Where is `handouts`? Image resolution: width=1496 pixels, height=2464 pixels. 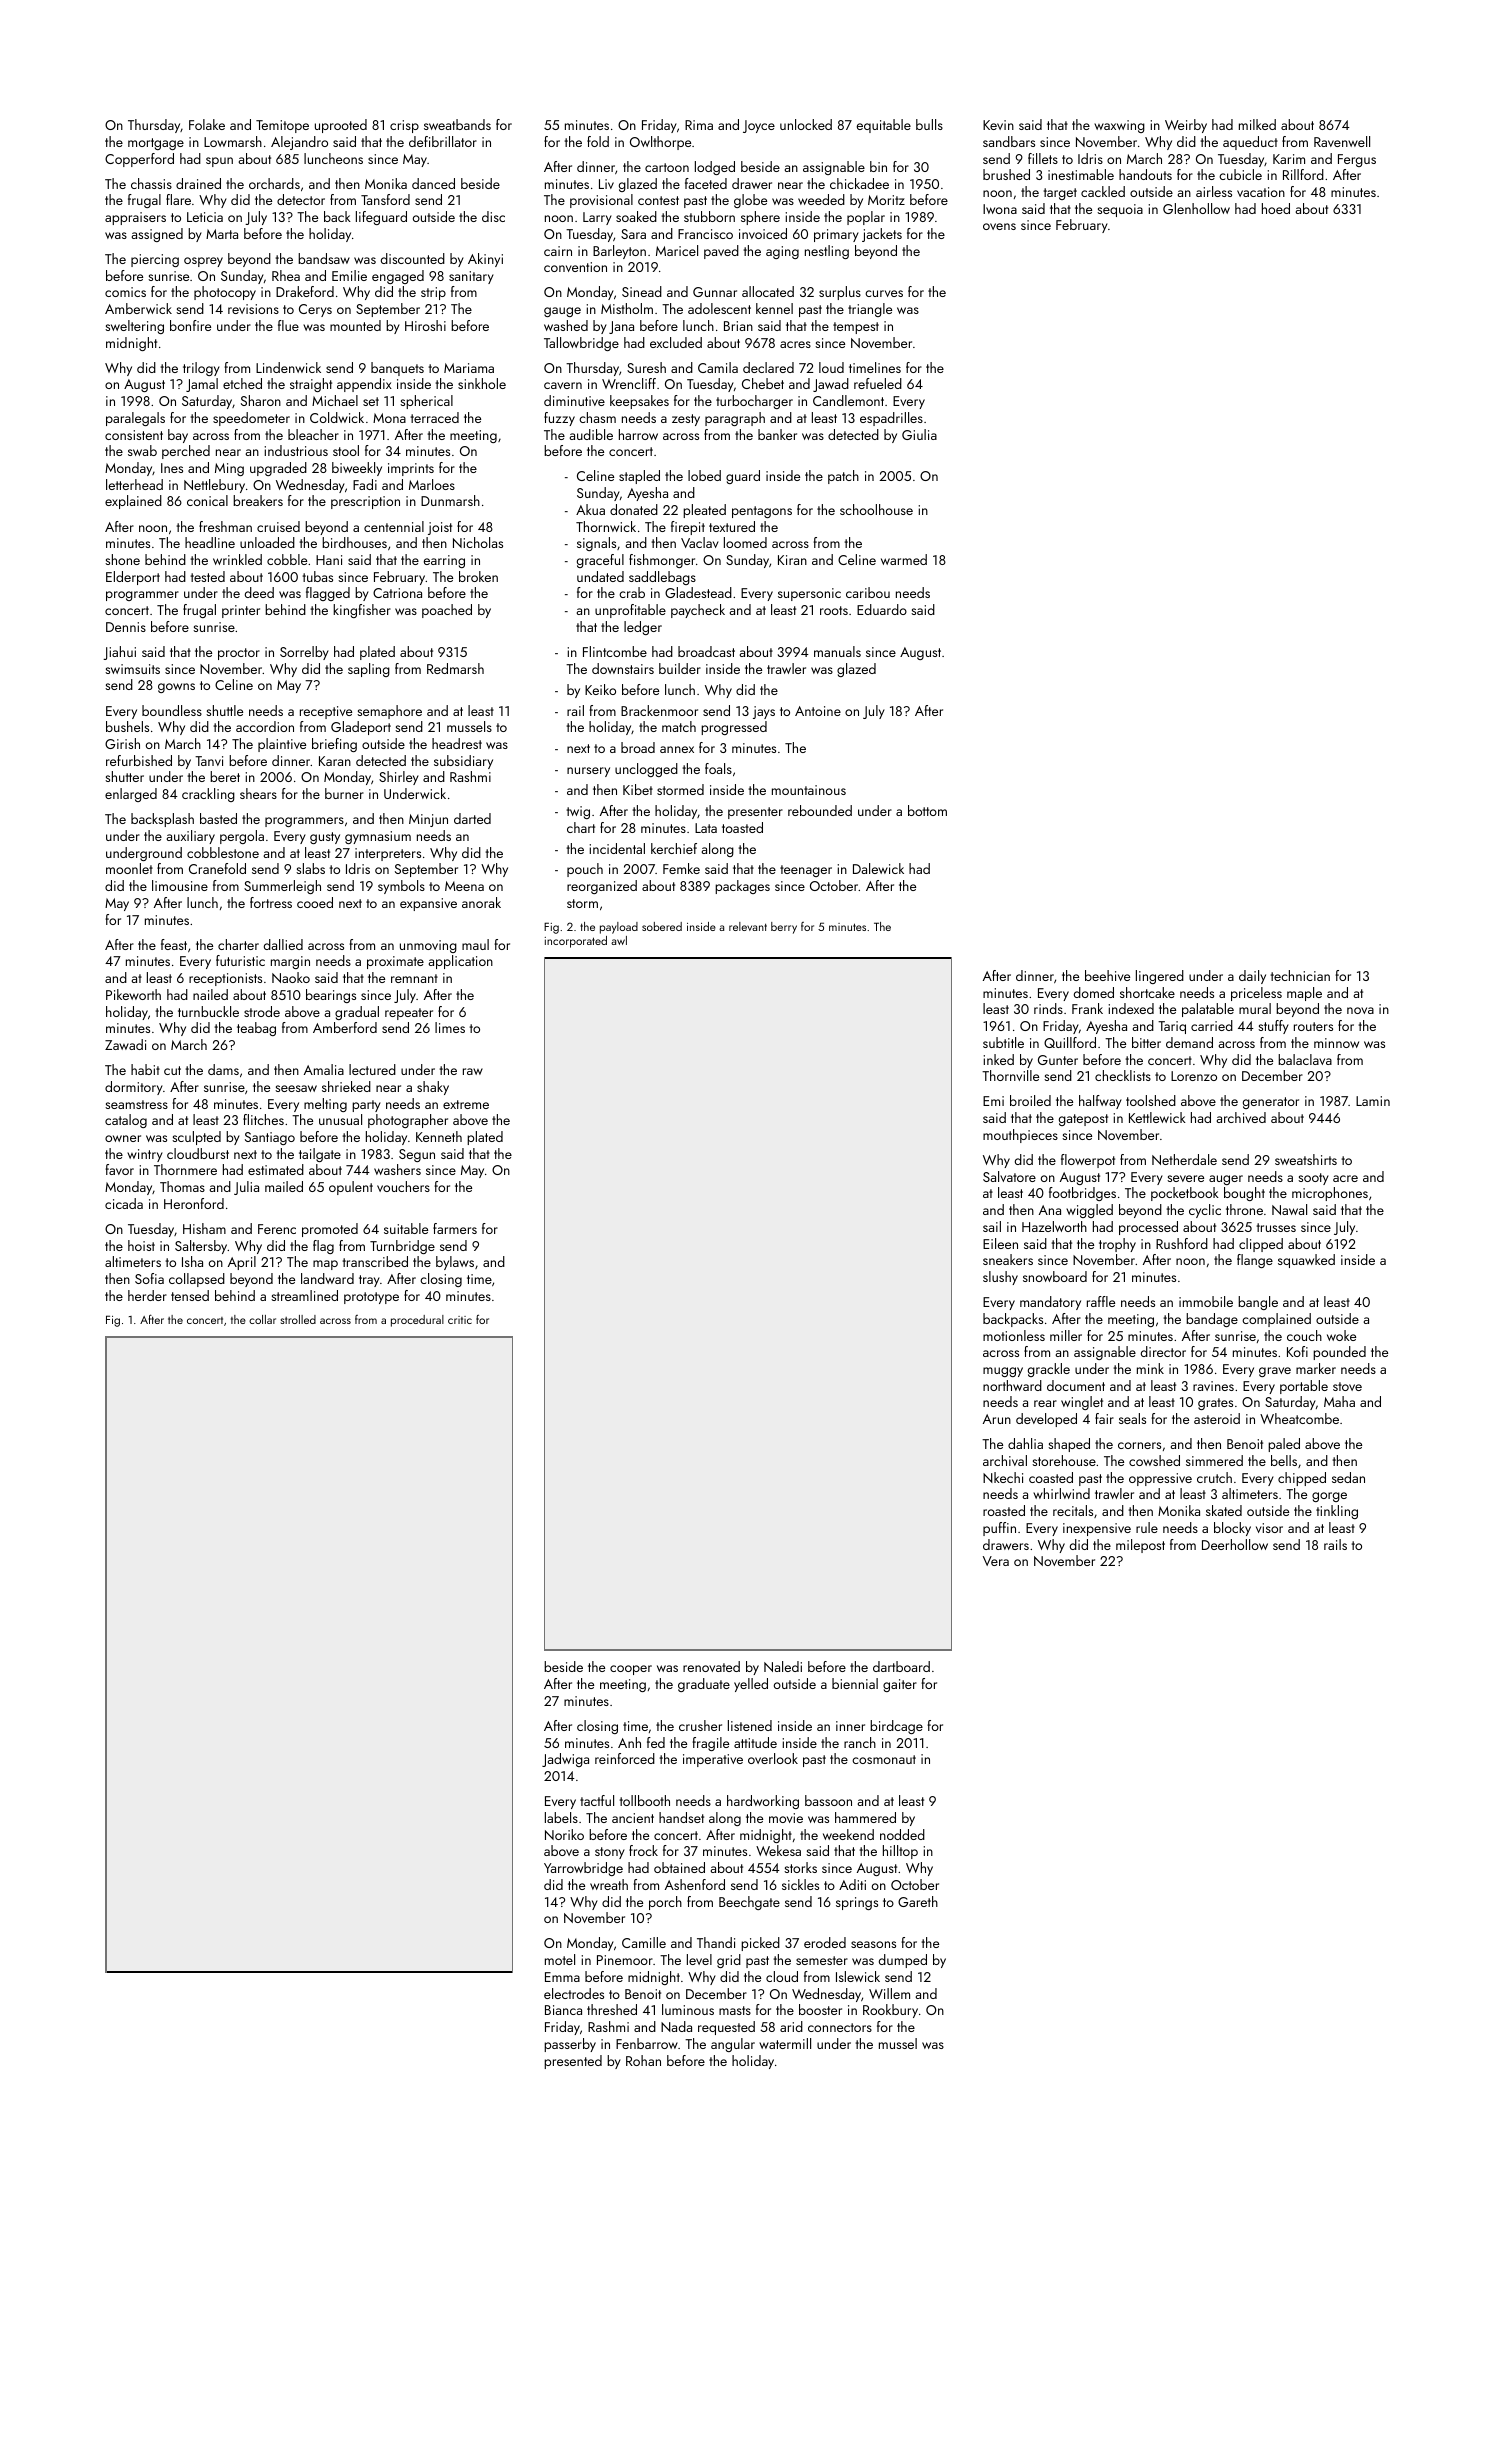 handouts is located at coordinates (1145, 174).
